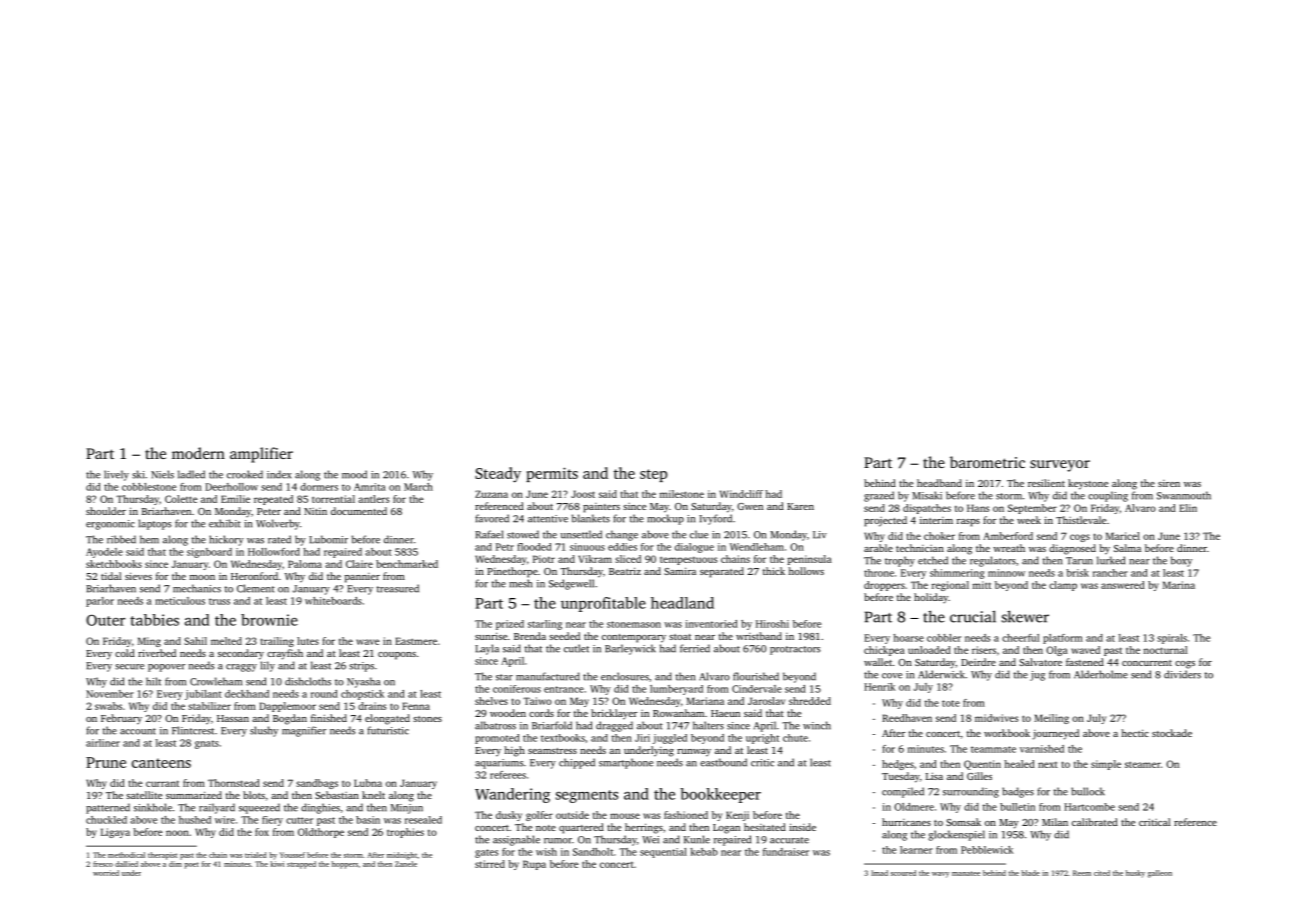  Describe the element at coordinates (198, 453) in the screenshot. I see `modern` at that location.
